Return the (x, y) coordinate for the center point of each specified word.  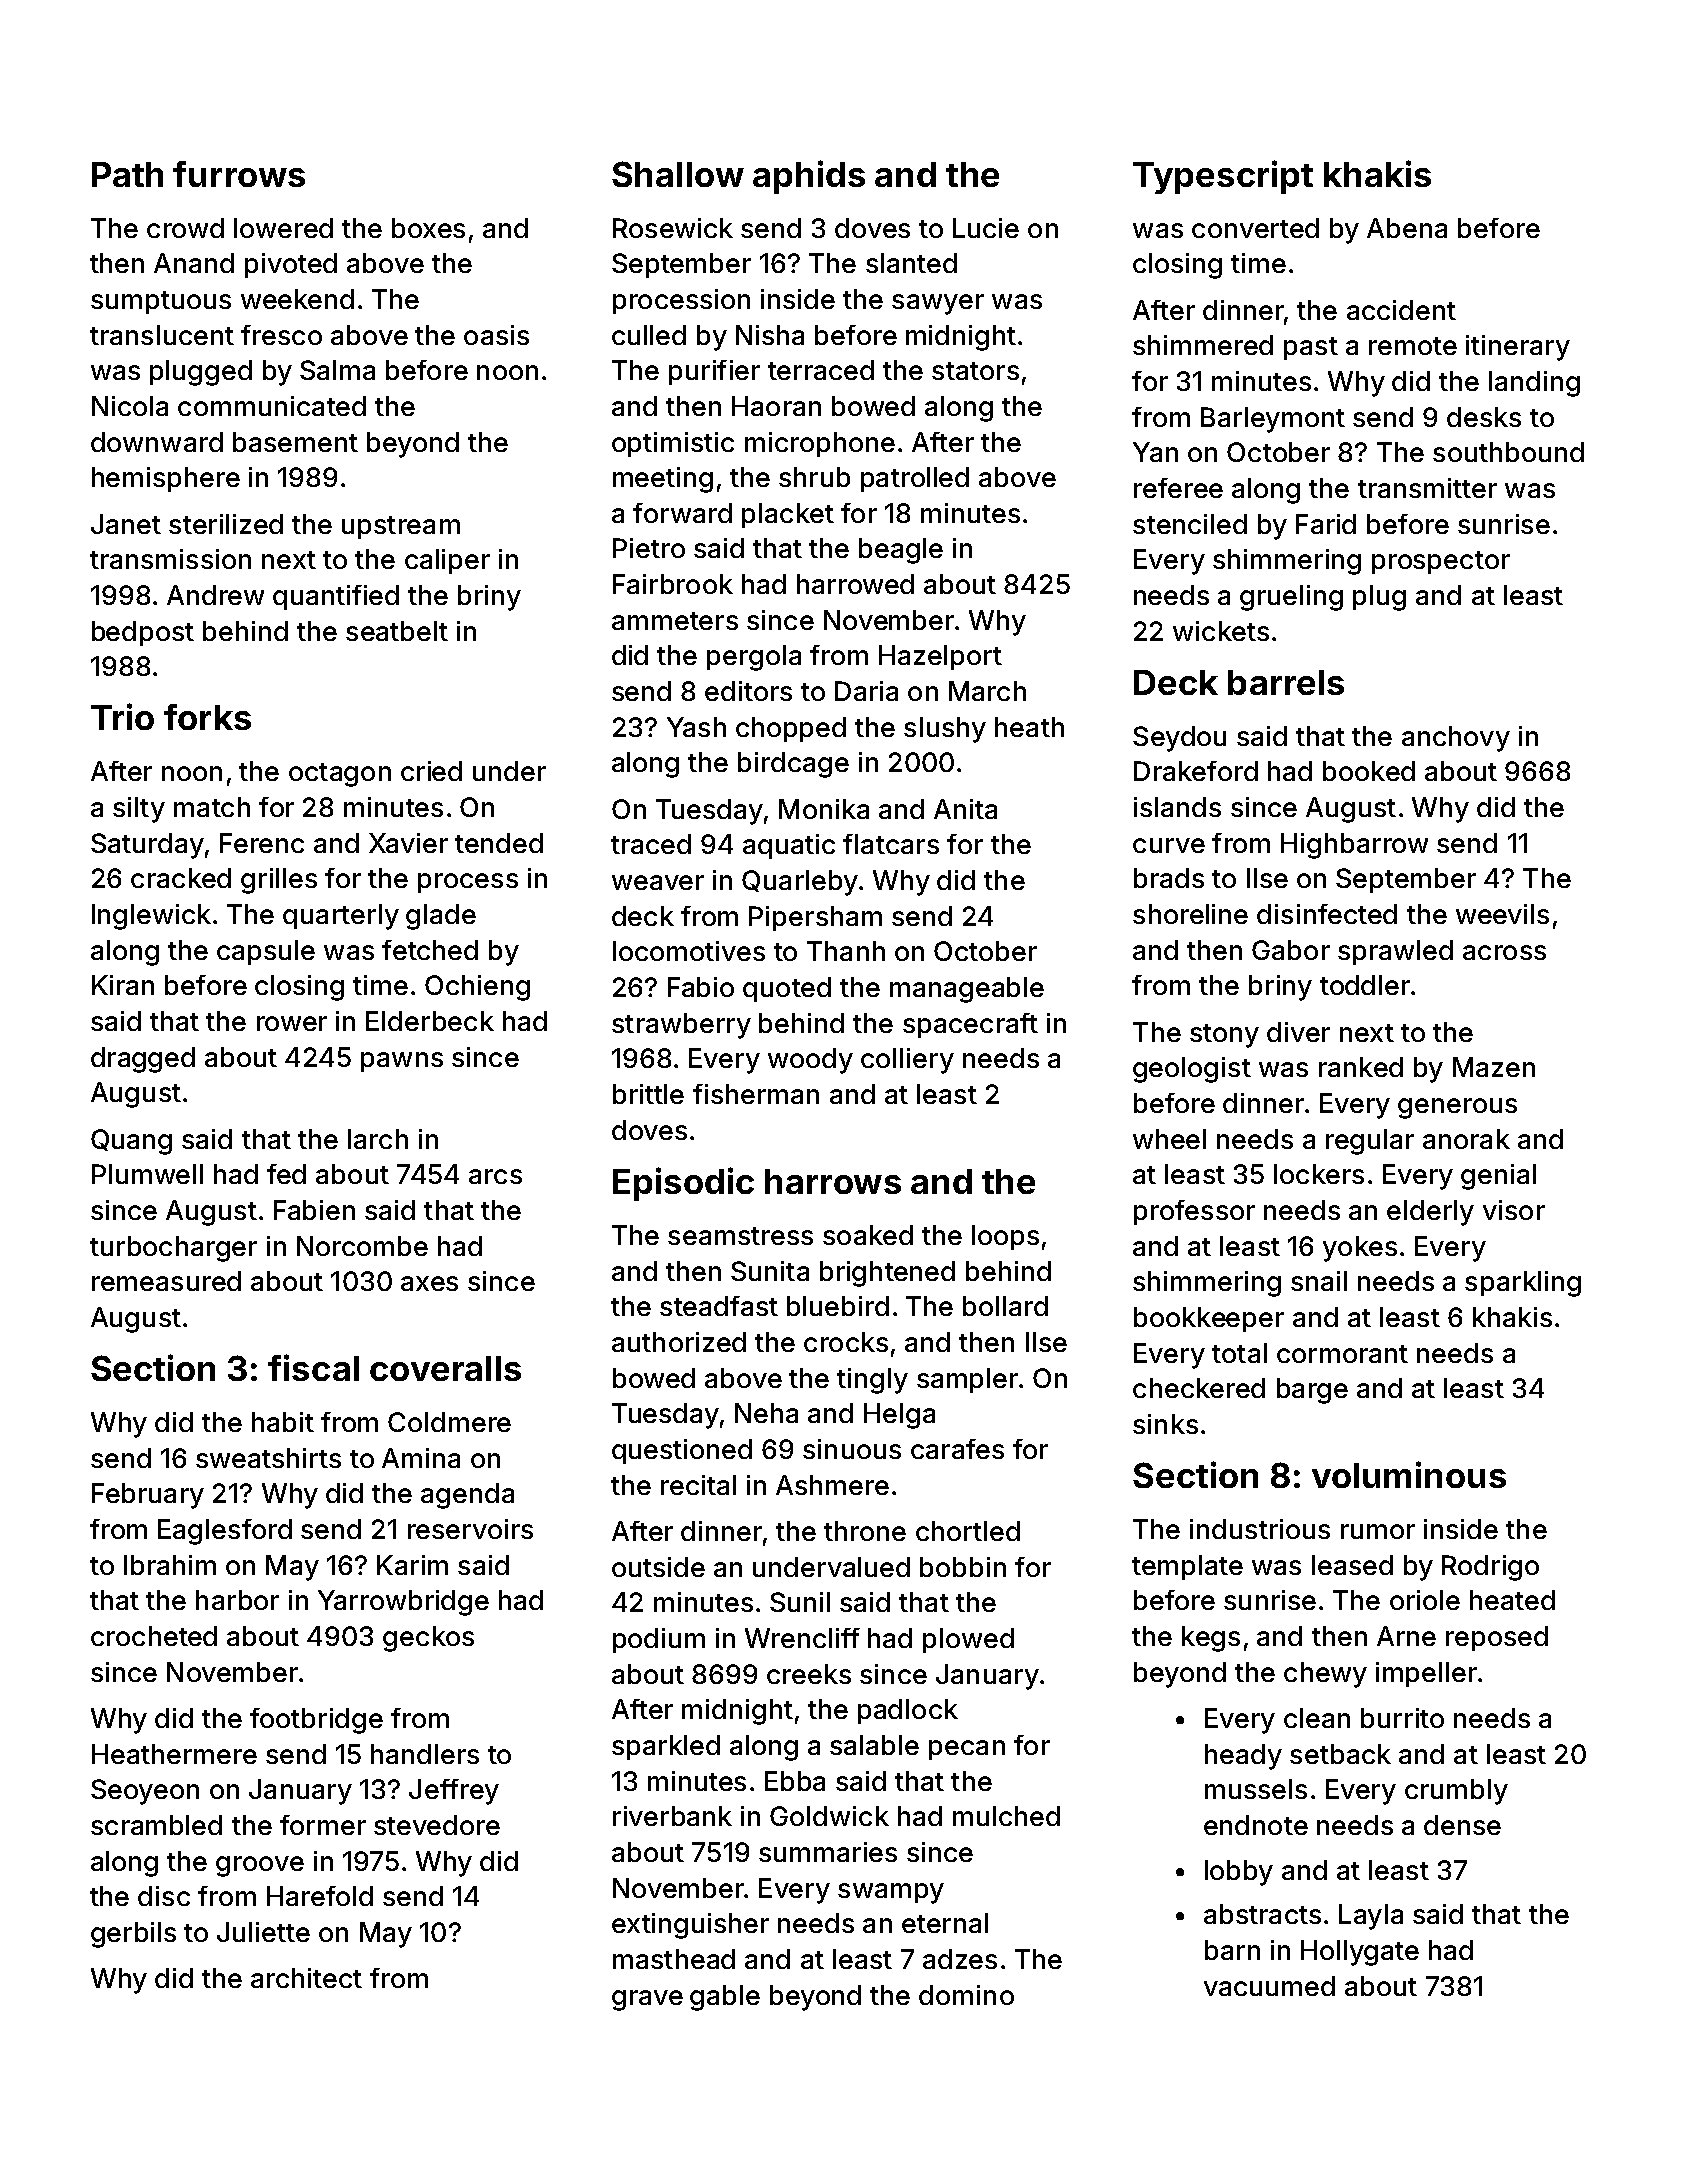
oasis (496, 335)
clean (1317, 1718)
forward (682, 513)
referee (1178, 488)
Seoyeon (145, 1792)
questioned (682, 1451)
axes (429, 1283)
